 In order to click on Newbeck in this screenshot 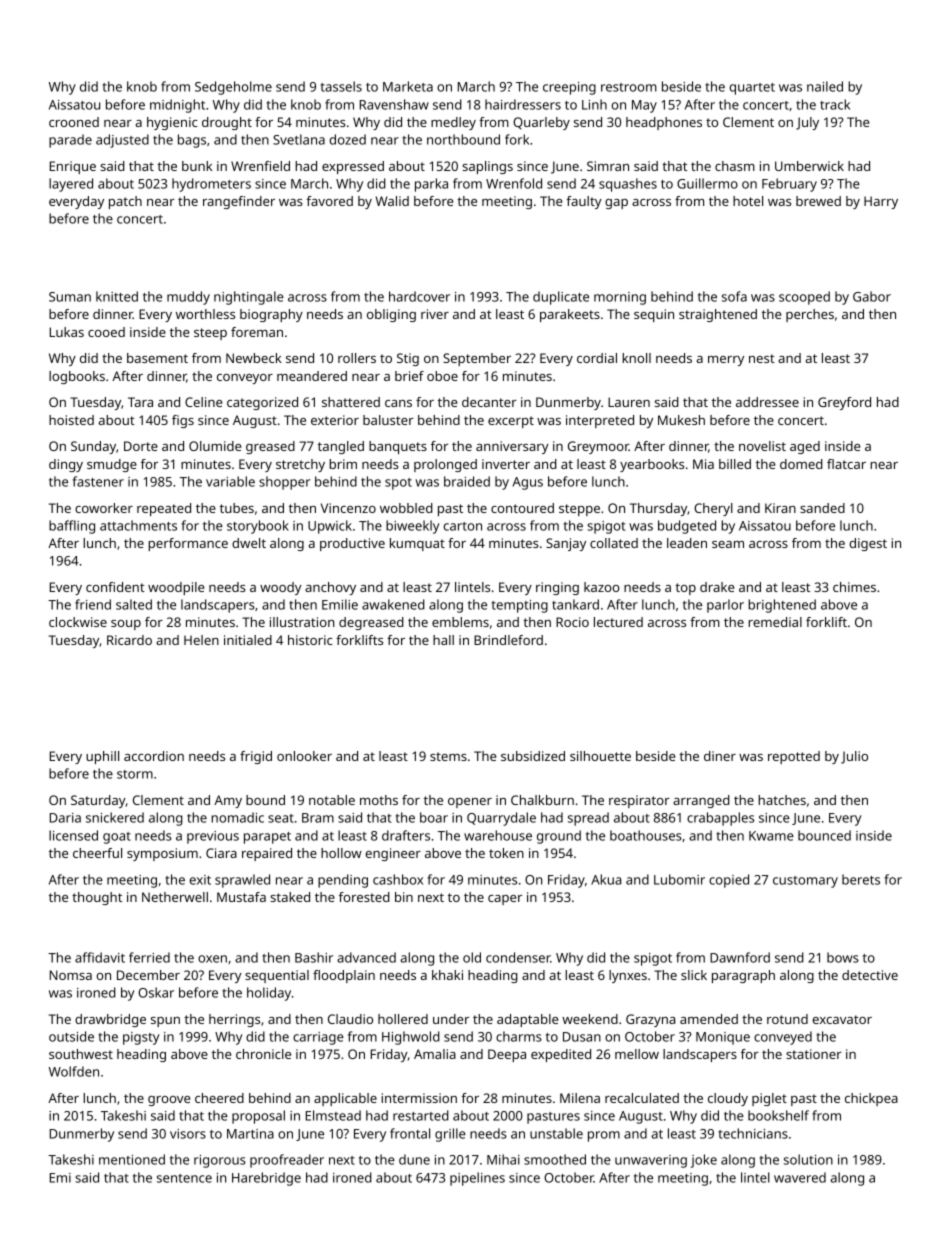, I will do `click(254, 358)`.
